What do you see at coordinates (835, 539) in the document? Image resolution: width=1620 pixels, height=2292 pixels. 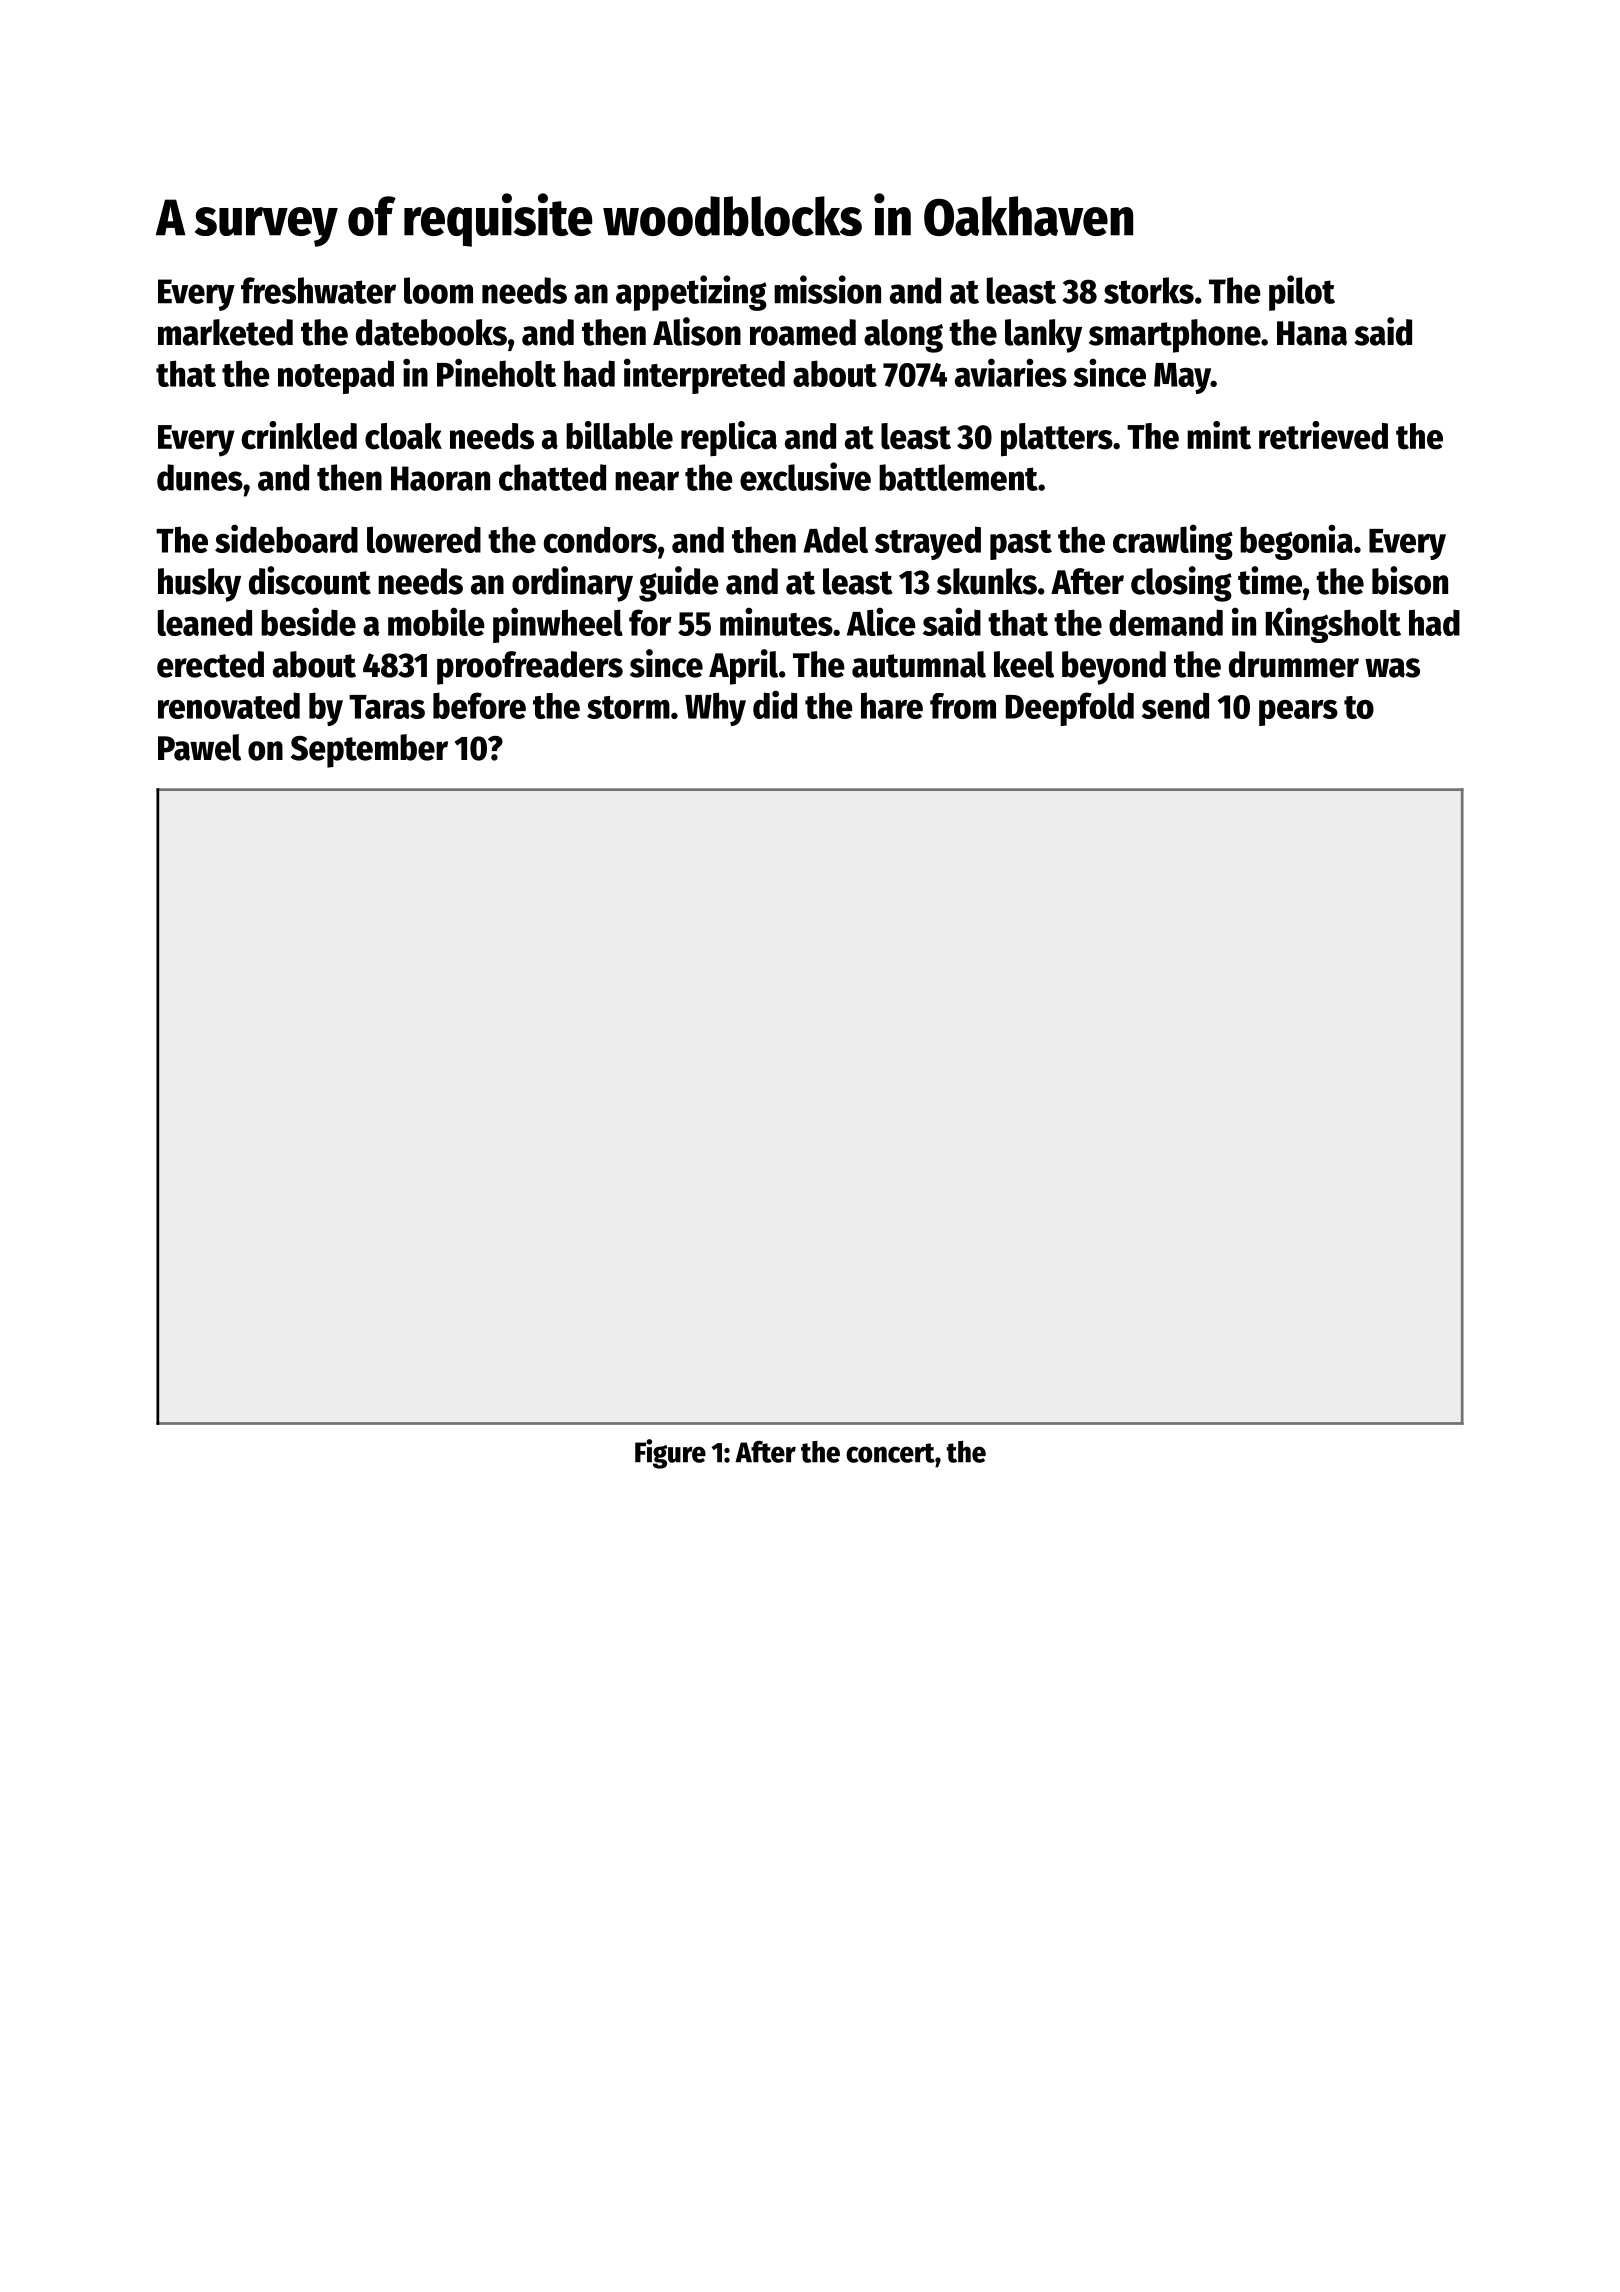 I see `Adel` at bounding box center [835, 539].
